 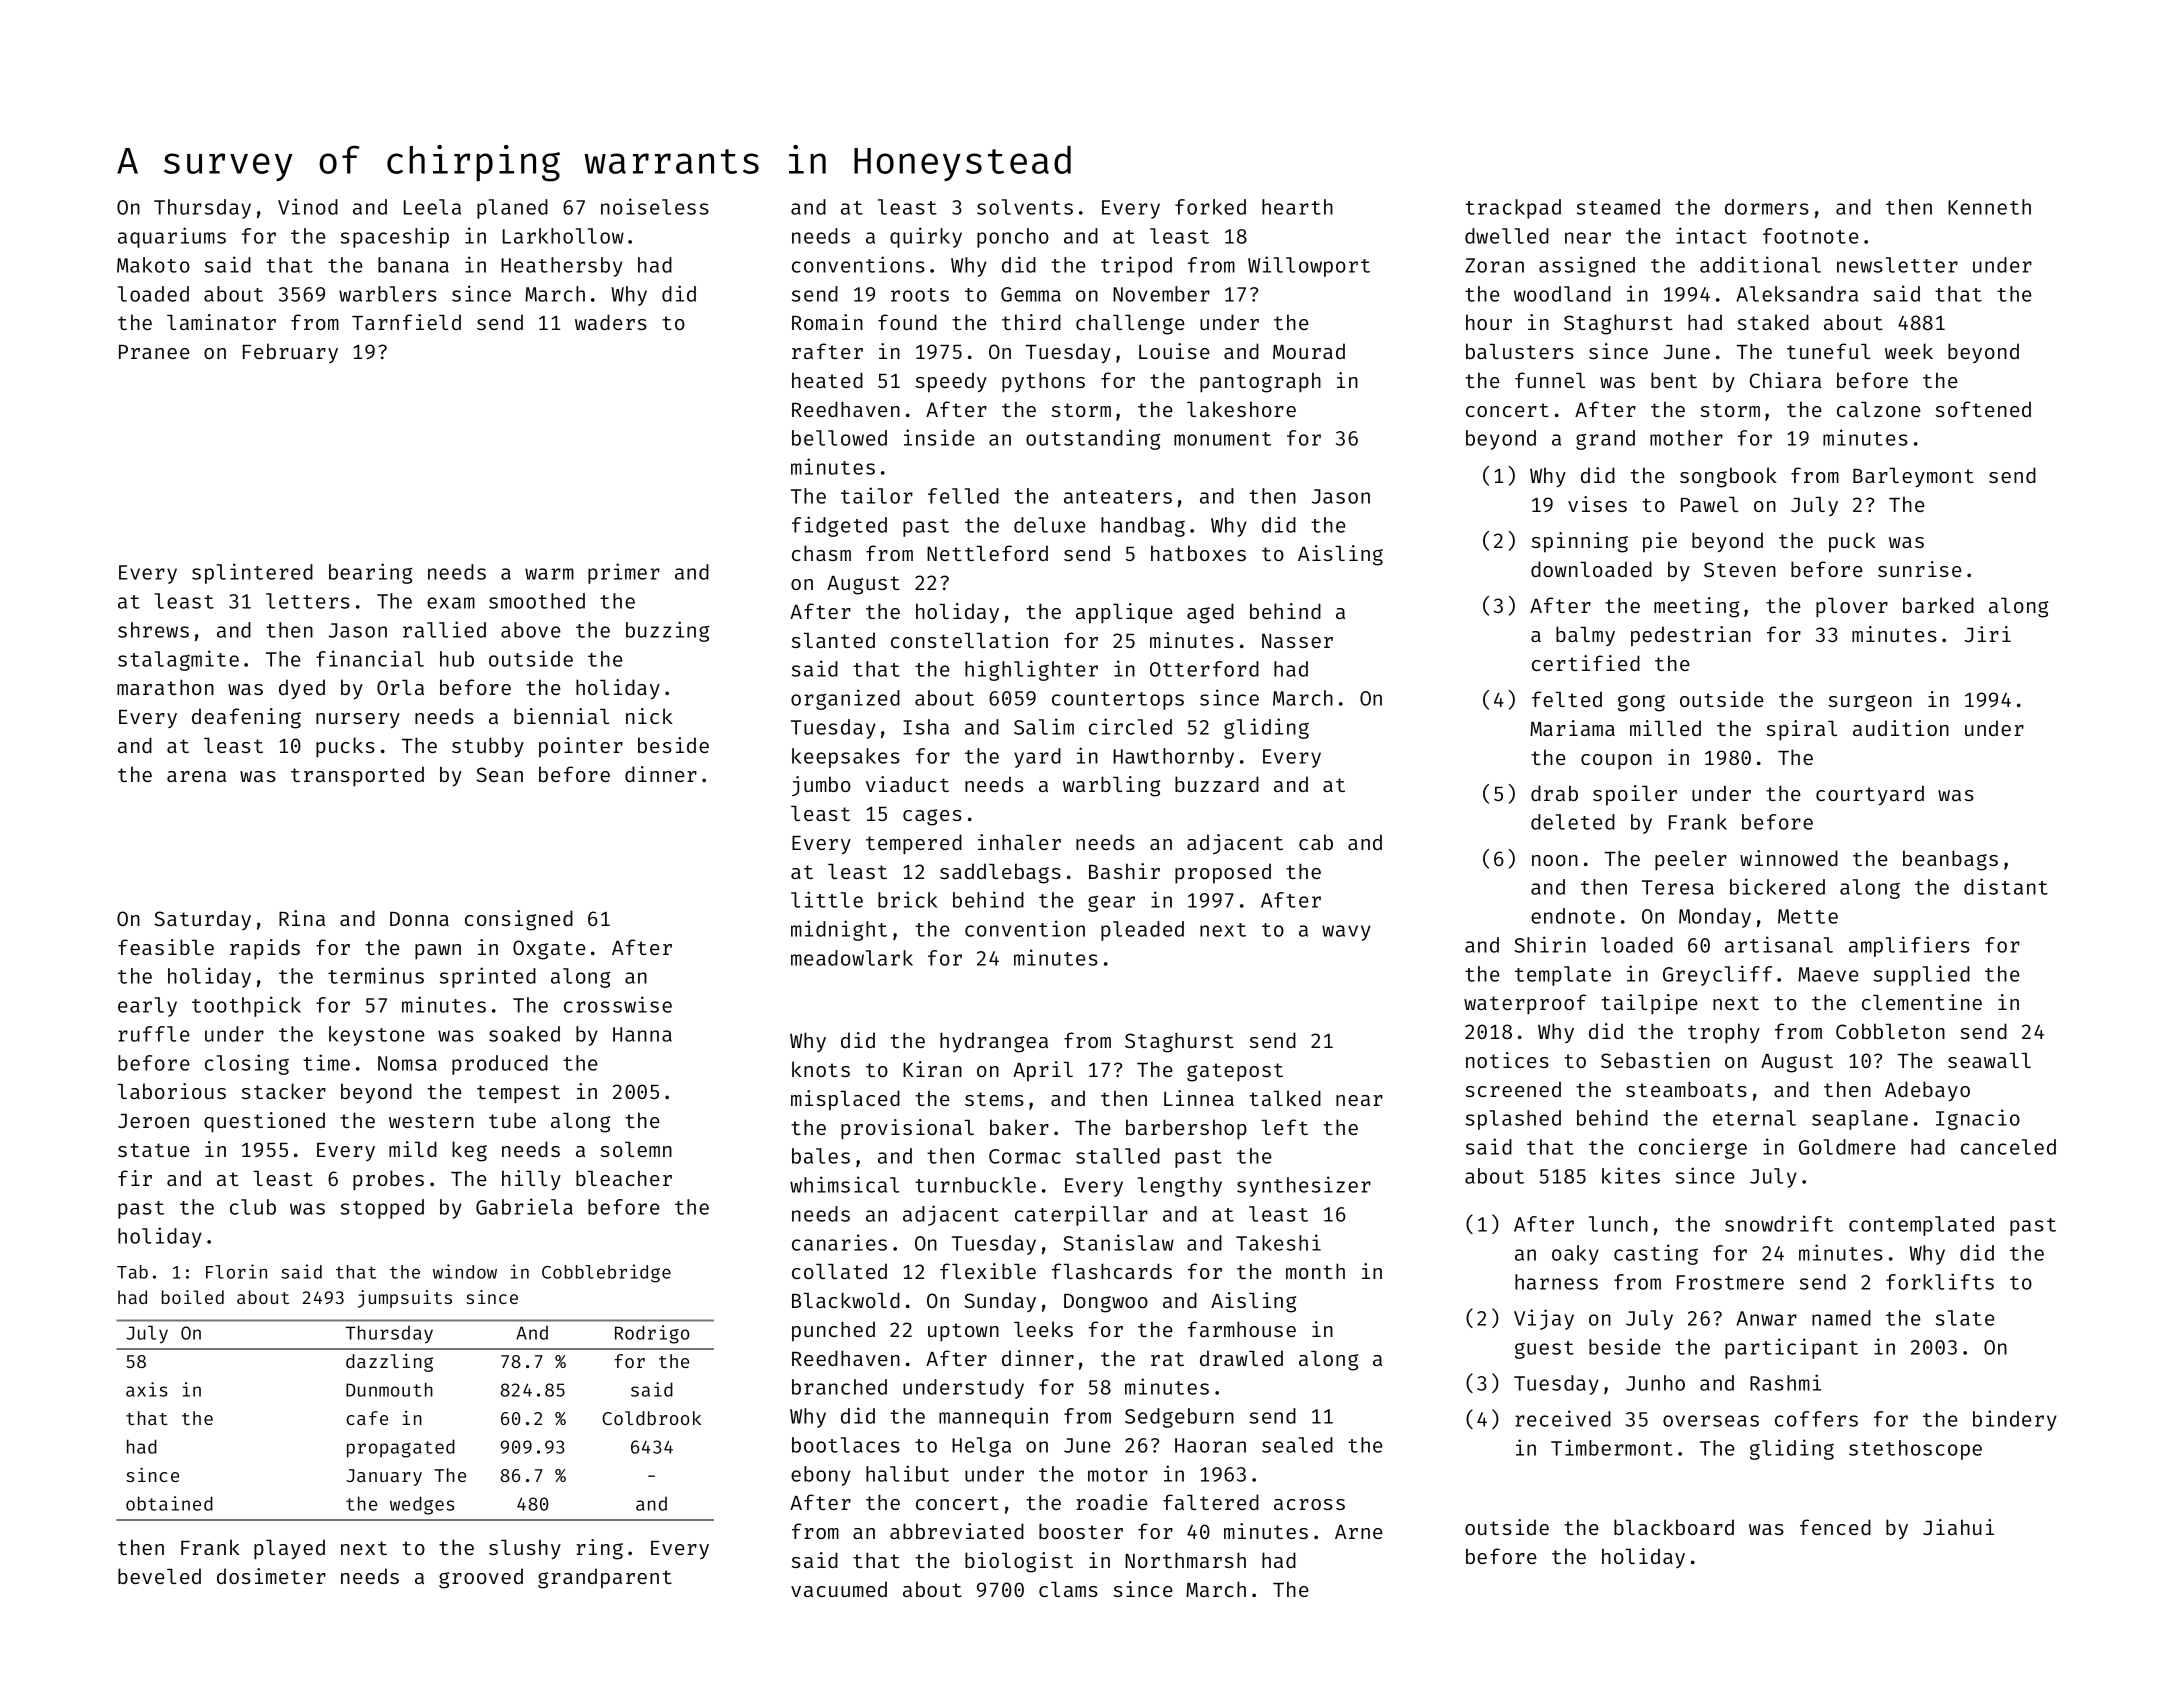 What do you see at coordinates (172, 237) in the image?
I see `aquariums` at bounding box center [172, 237].
